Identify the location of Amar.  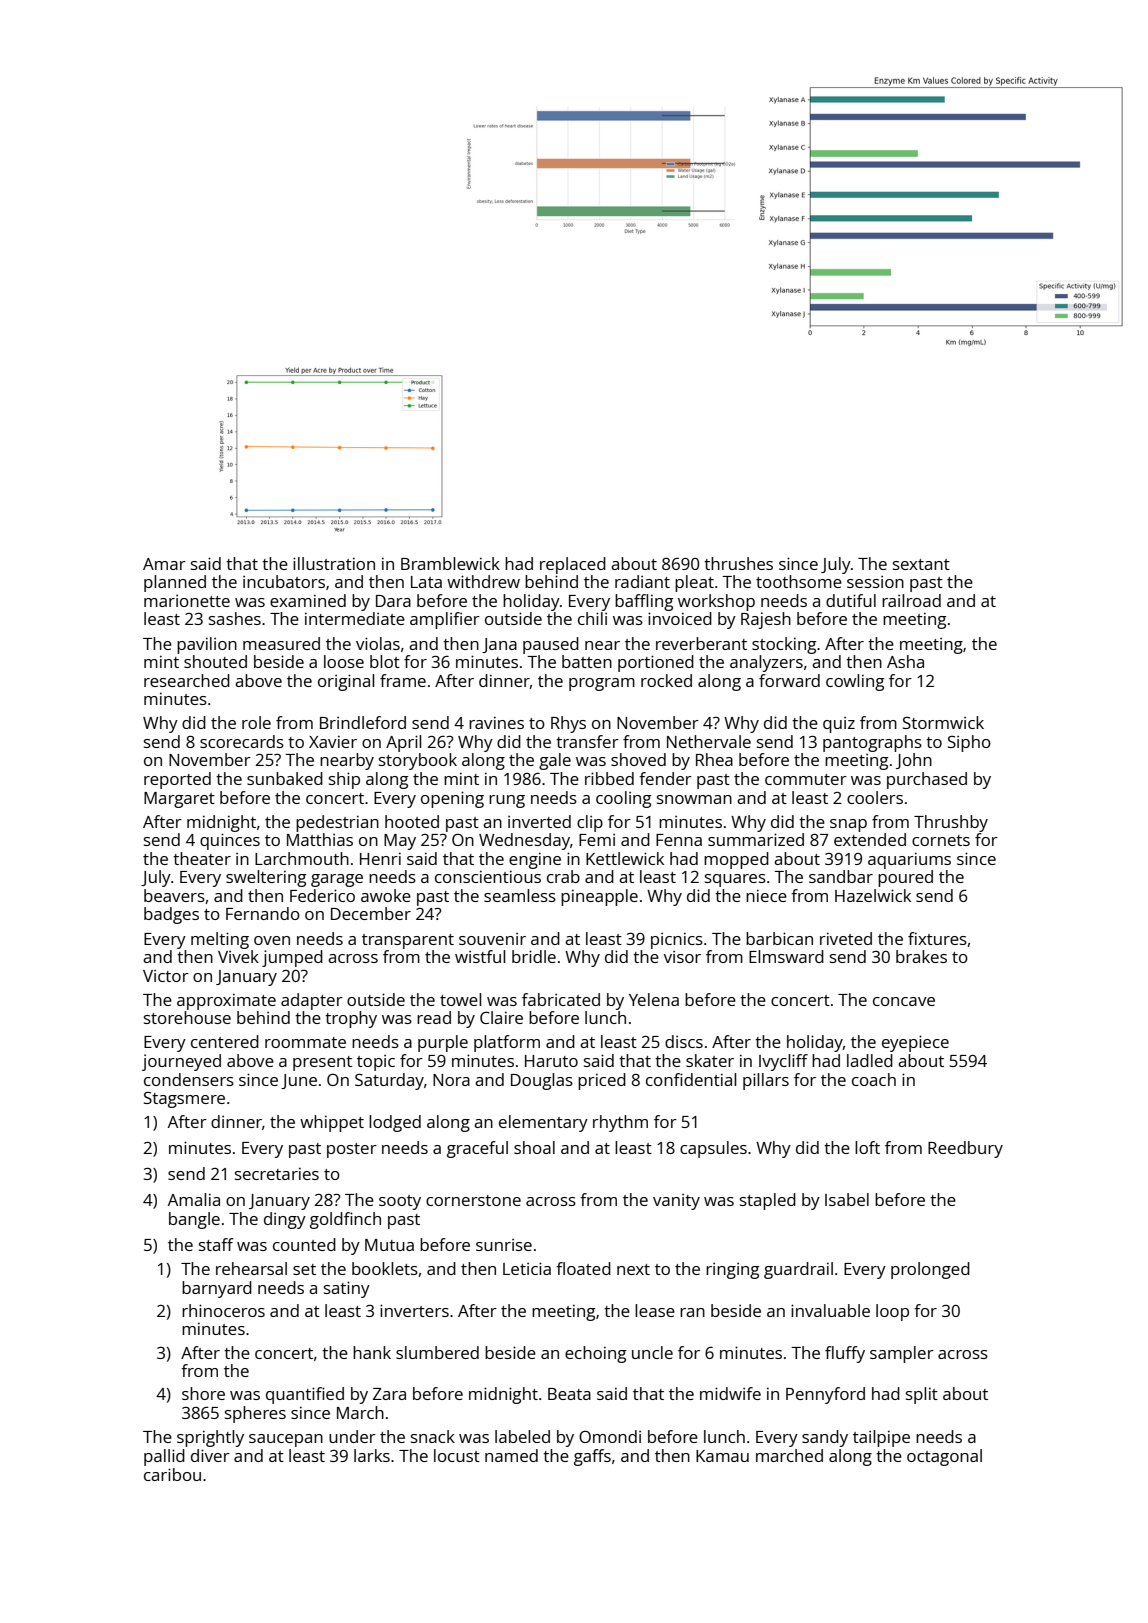
(164, 564).
